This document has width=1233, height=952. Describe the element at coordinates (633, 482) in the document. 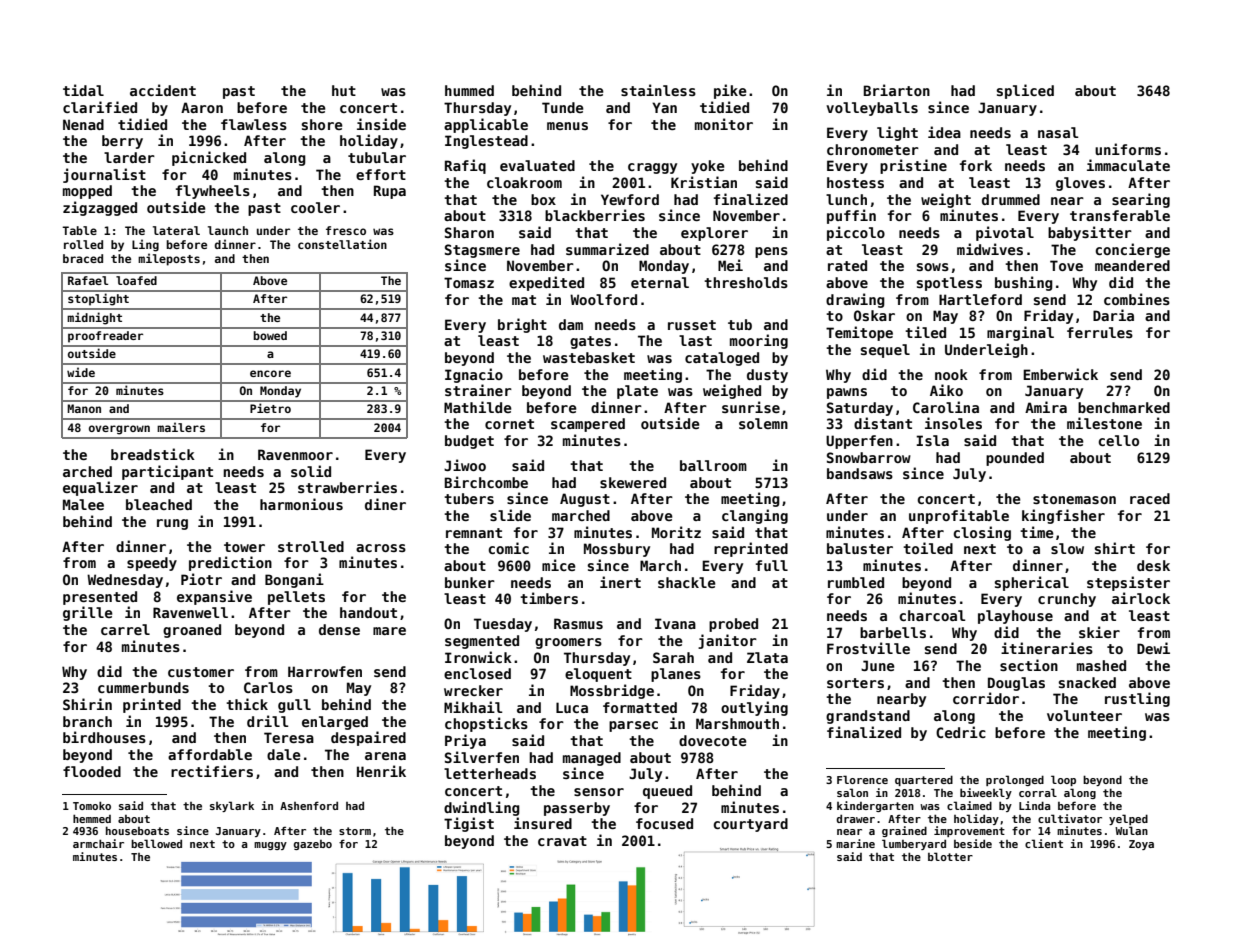

I see `skewered` at that location.
